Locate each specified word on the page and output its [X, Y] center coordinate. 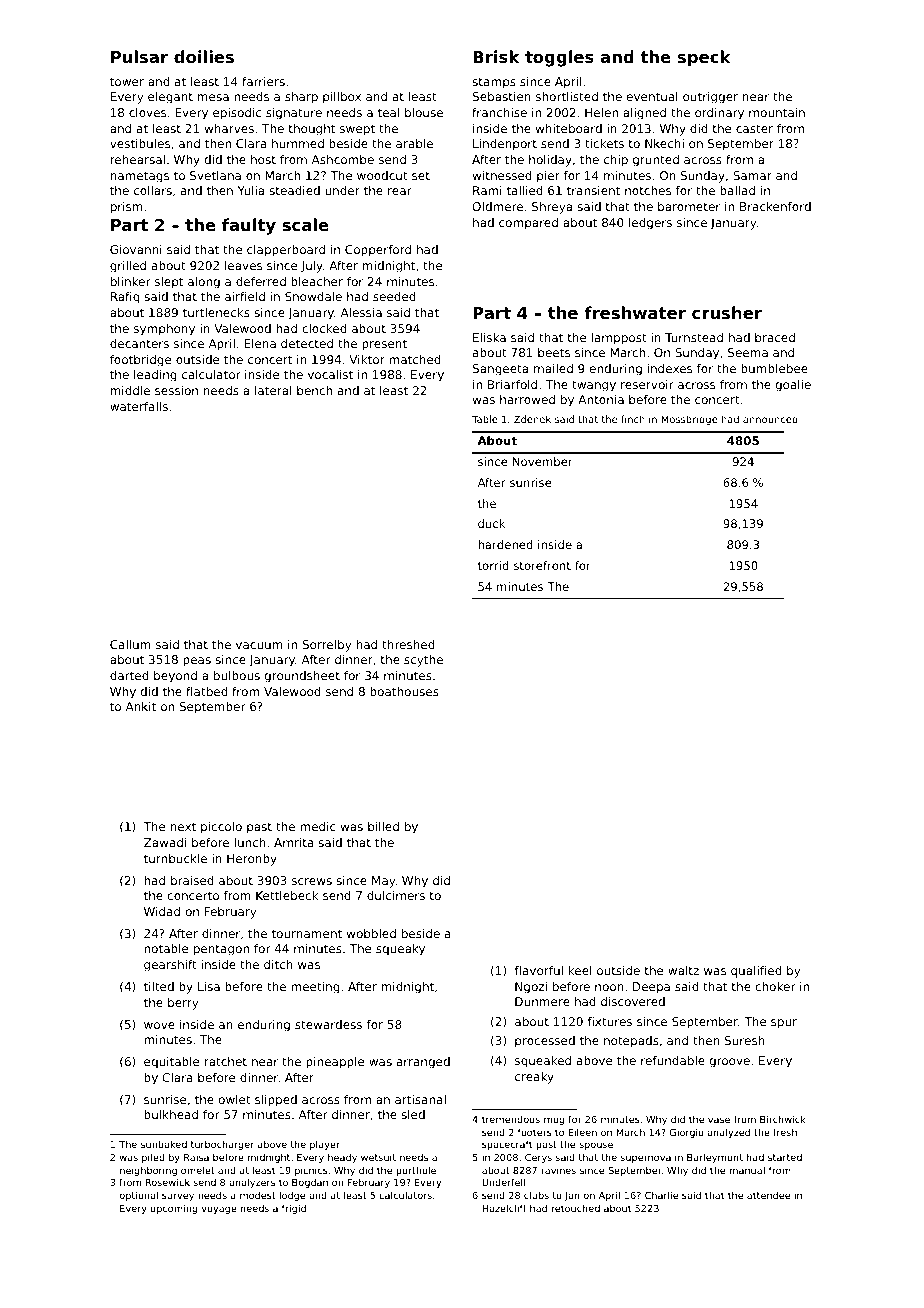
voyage [219, 1210]
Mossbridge [689, 420]
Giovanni [136, 249]
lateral [273, 390]
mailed [553, 368]
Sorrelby [327, 646]
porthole [416, 1171]
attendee [768, 1195]
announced [770, 419]
